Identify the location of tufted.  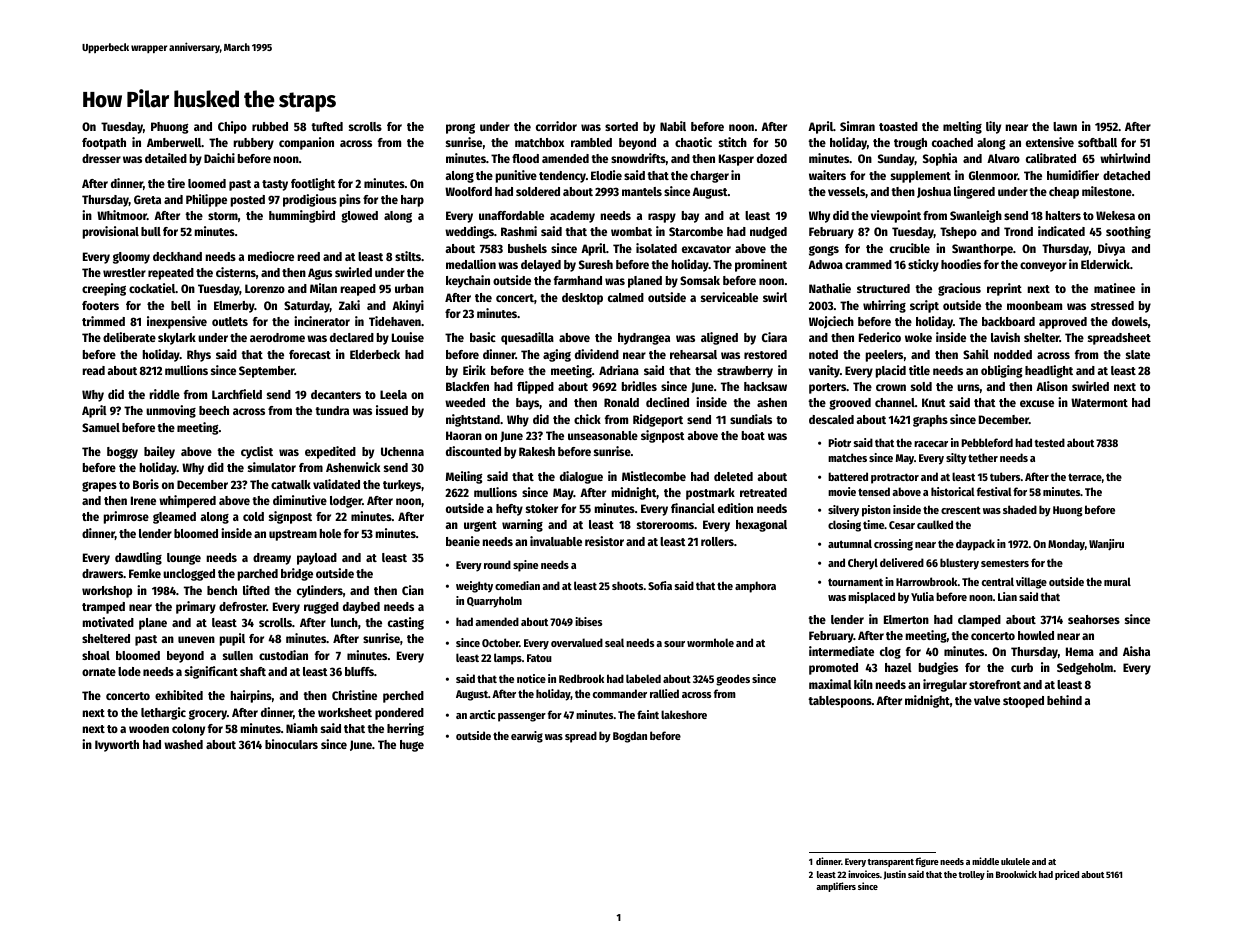
(327, 126).
